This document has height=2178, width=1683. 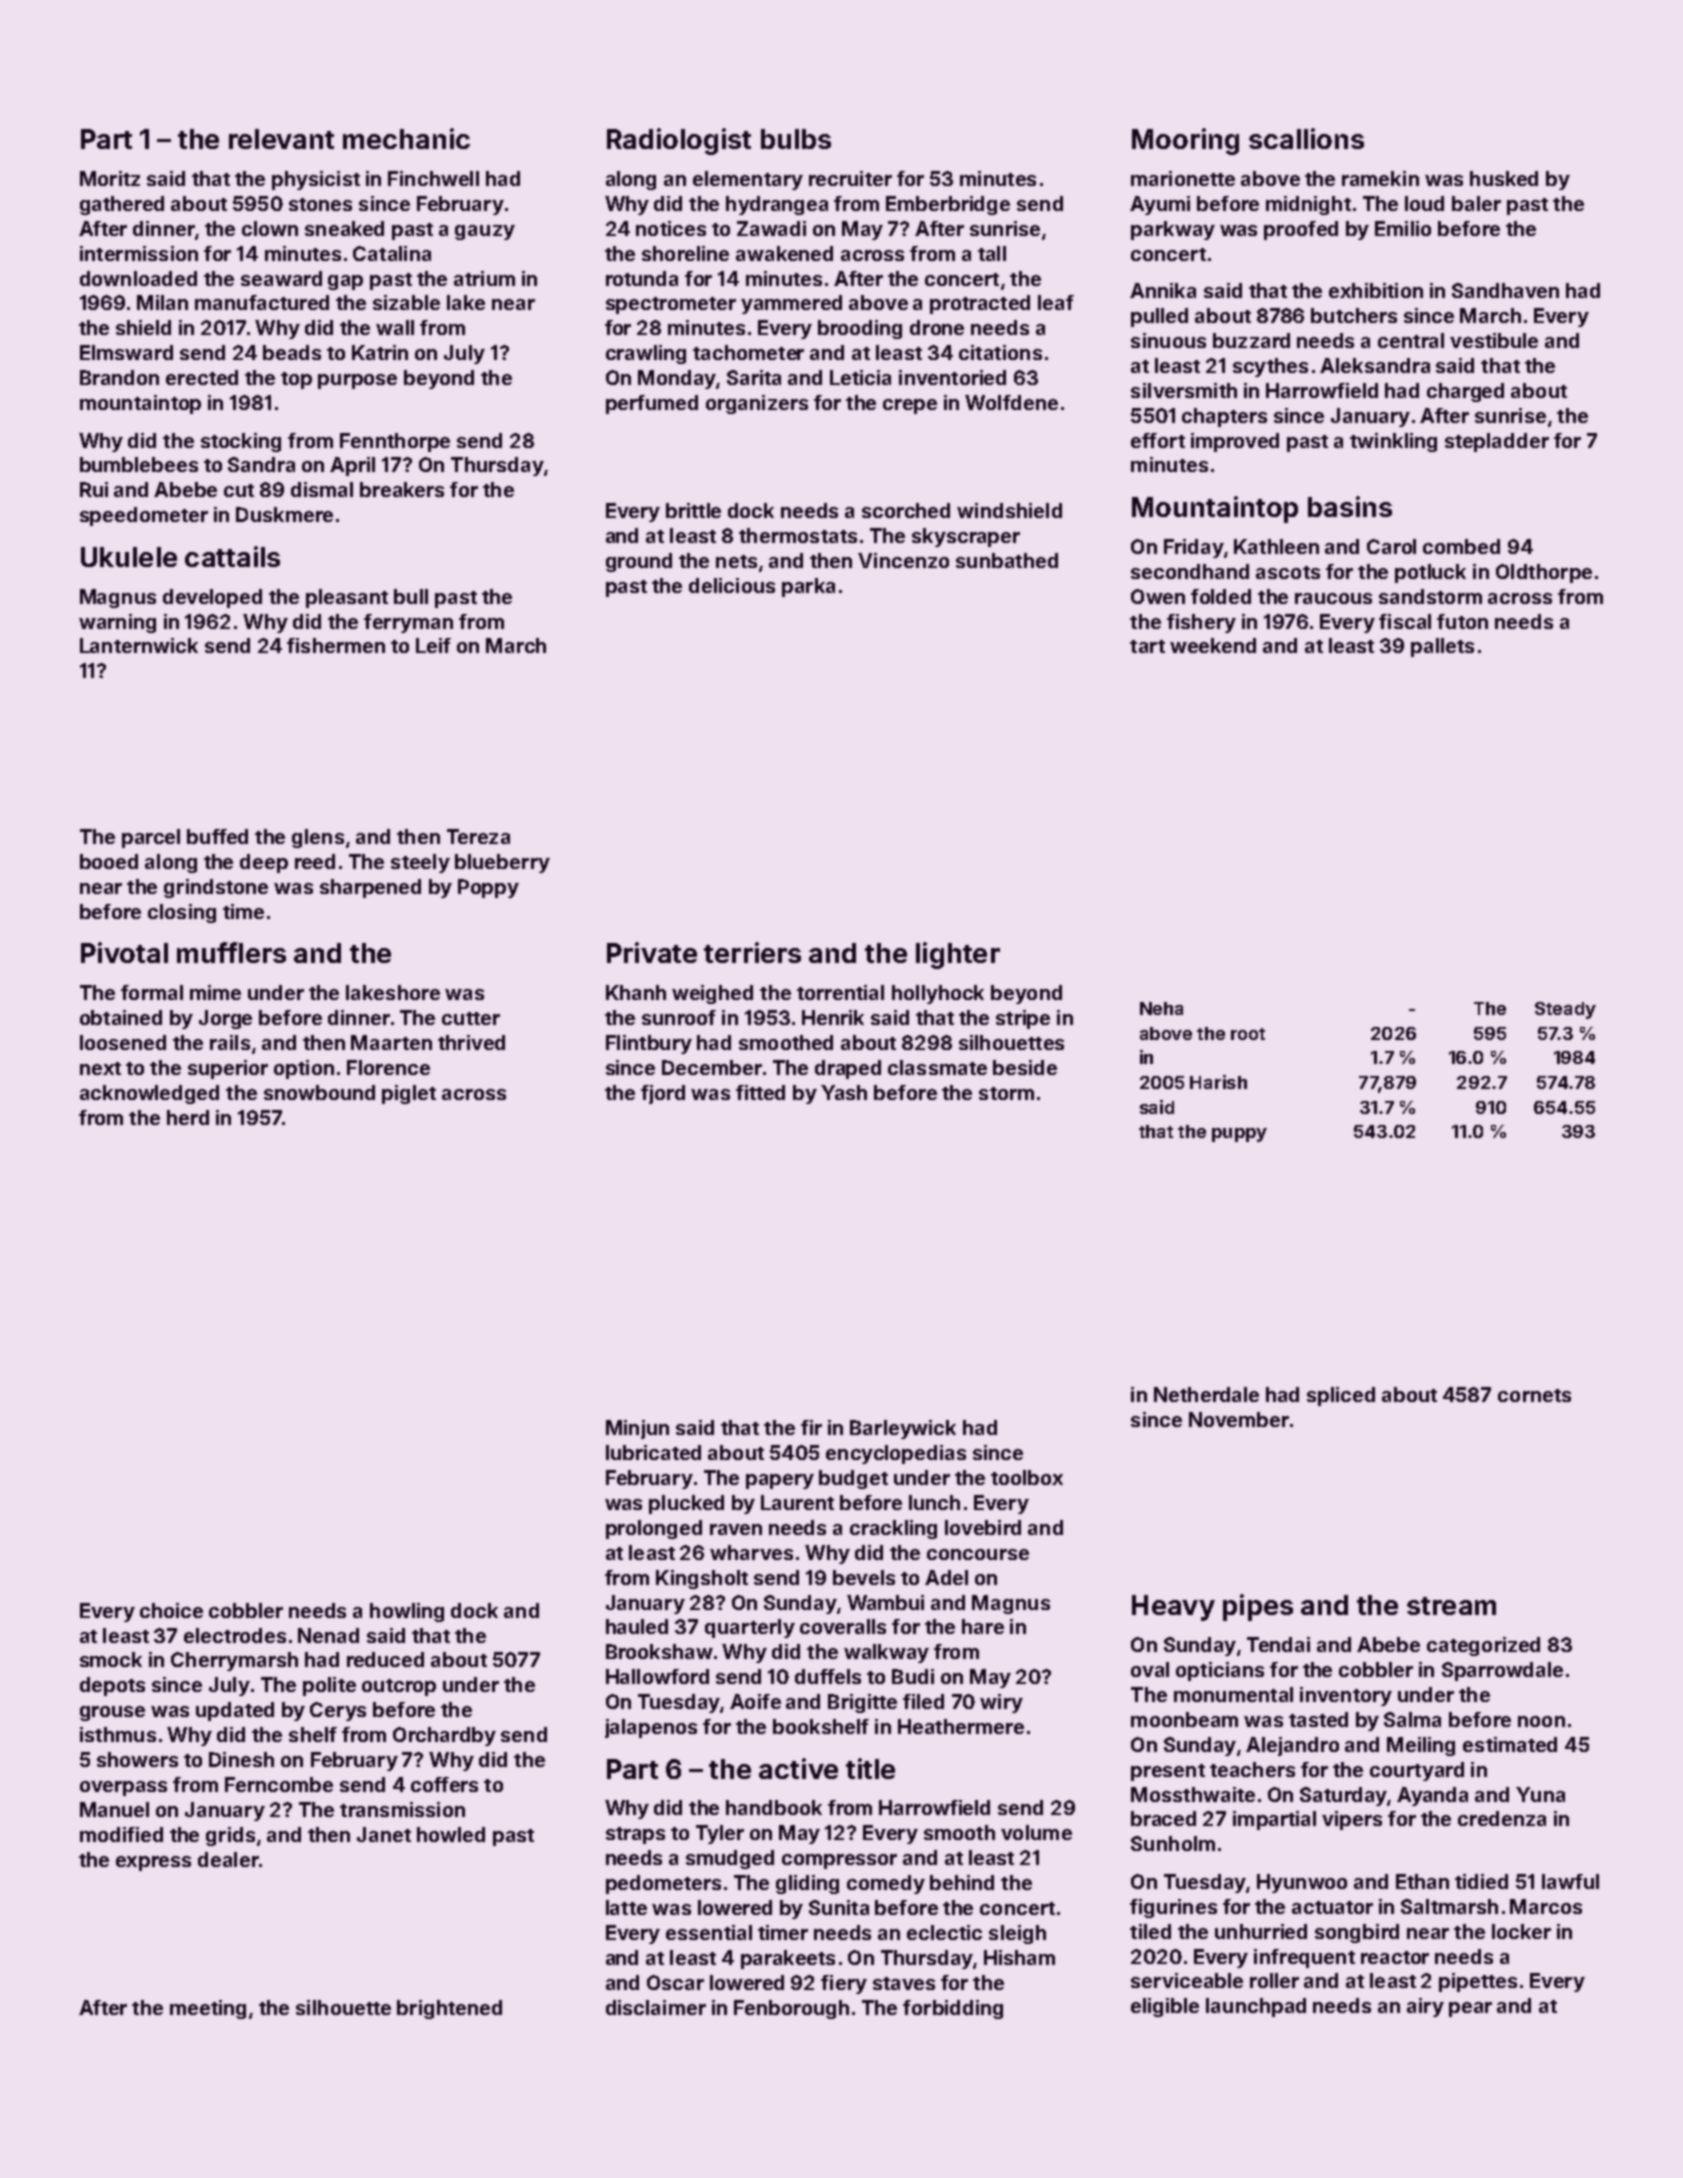 I want to click on meeting, so click(x=208, y=2009).
